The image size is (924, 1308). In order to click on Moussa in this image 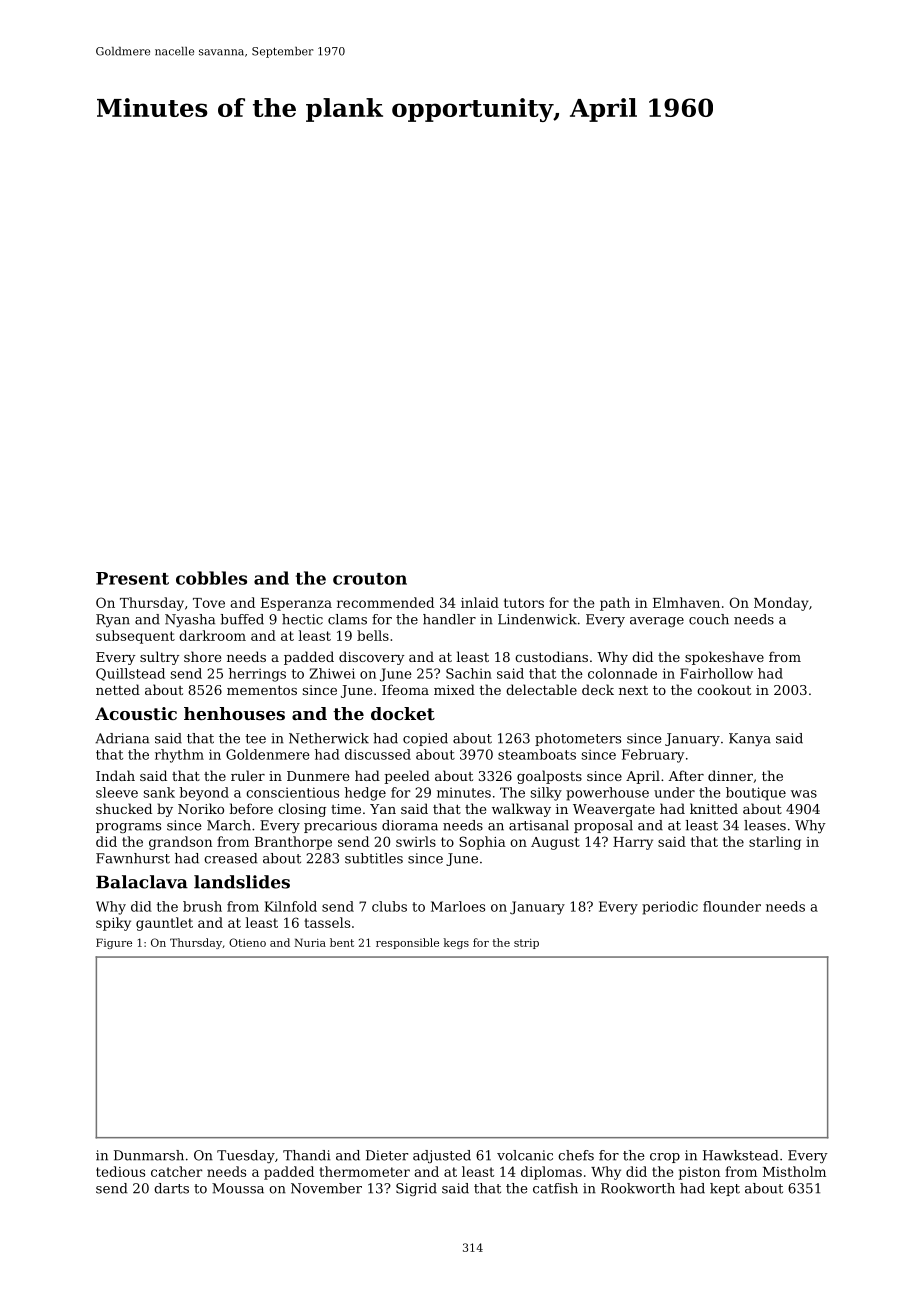, I will do `click(238, 1188)`.
